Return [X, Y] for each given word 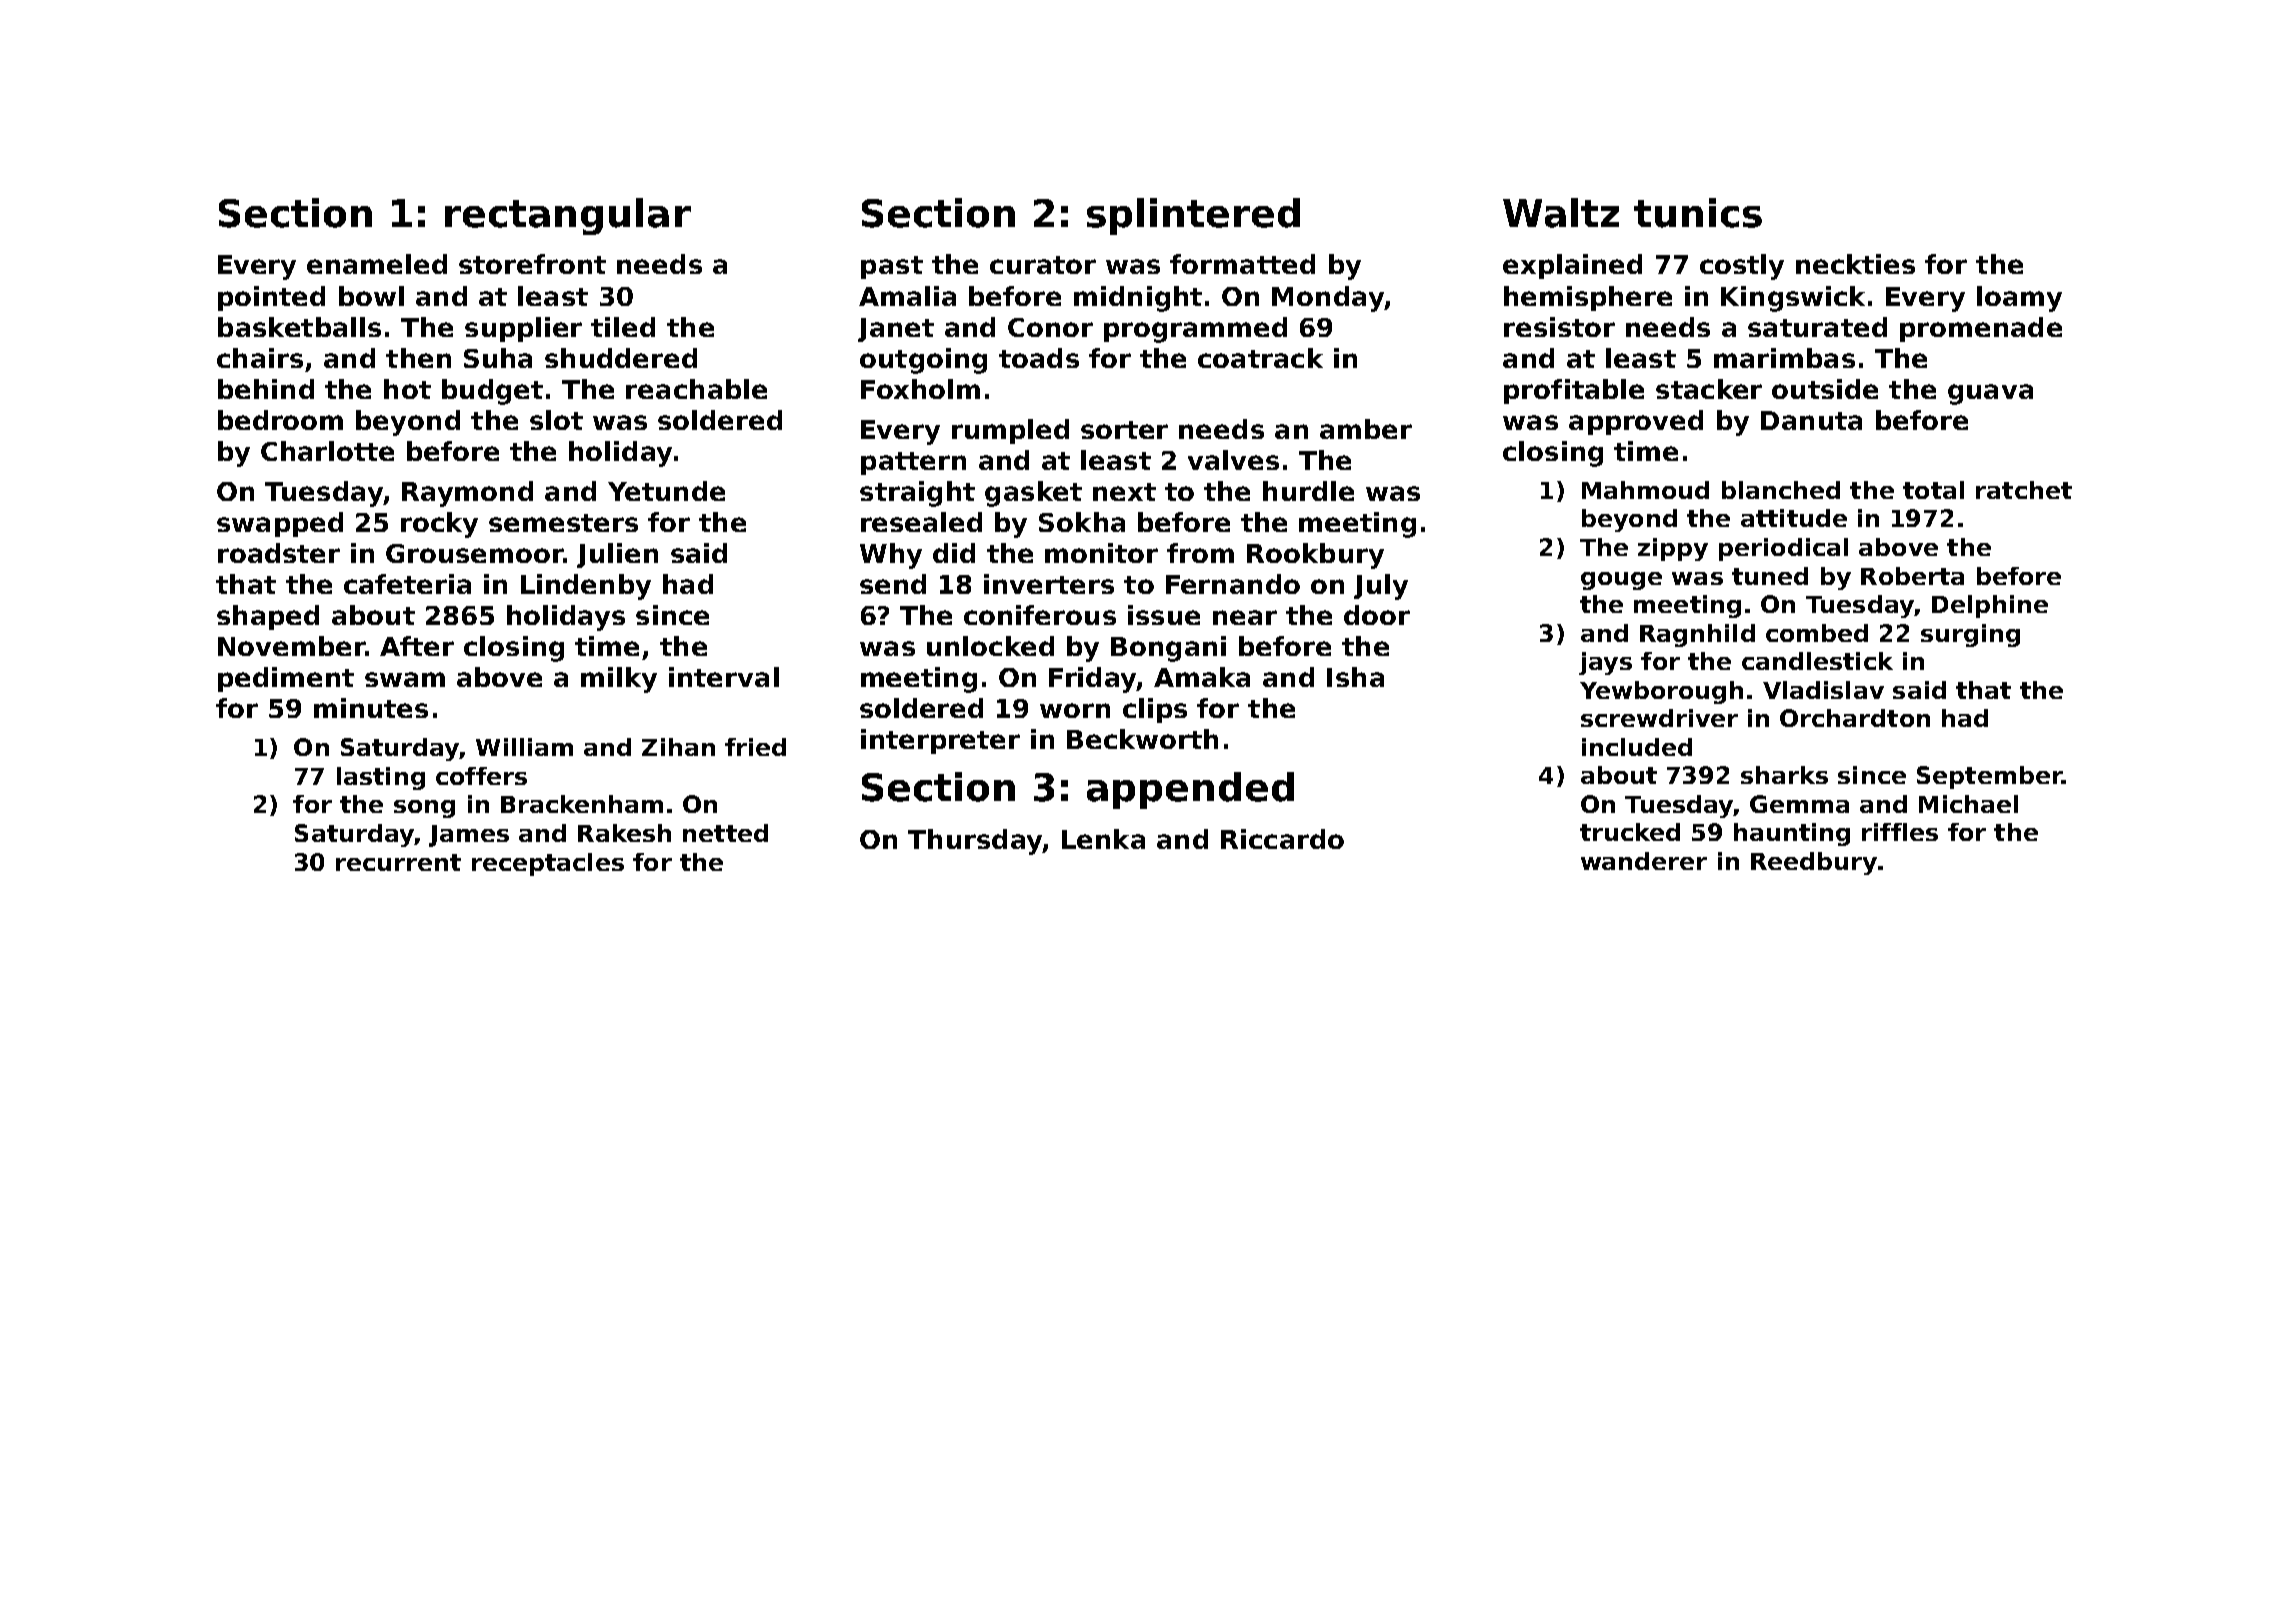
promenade [1981, 329]
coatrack [1260, 358]
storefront [532, 264]
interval [724, 677]
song [424, 809]
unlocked [990, 646]
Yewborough [1661, 692]
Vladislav [1823, 690]
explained [1572, 266]
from [1200, 553]
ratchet [2024, 490]
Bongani [1168, 649]
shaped [268, 617]
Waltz [1561, 213]
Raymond [467, 494]
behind [266, 389]
